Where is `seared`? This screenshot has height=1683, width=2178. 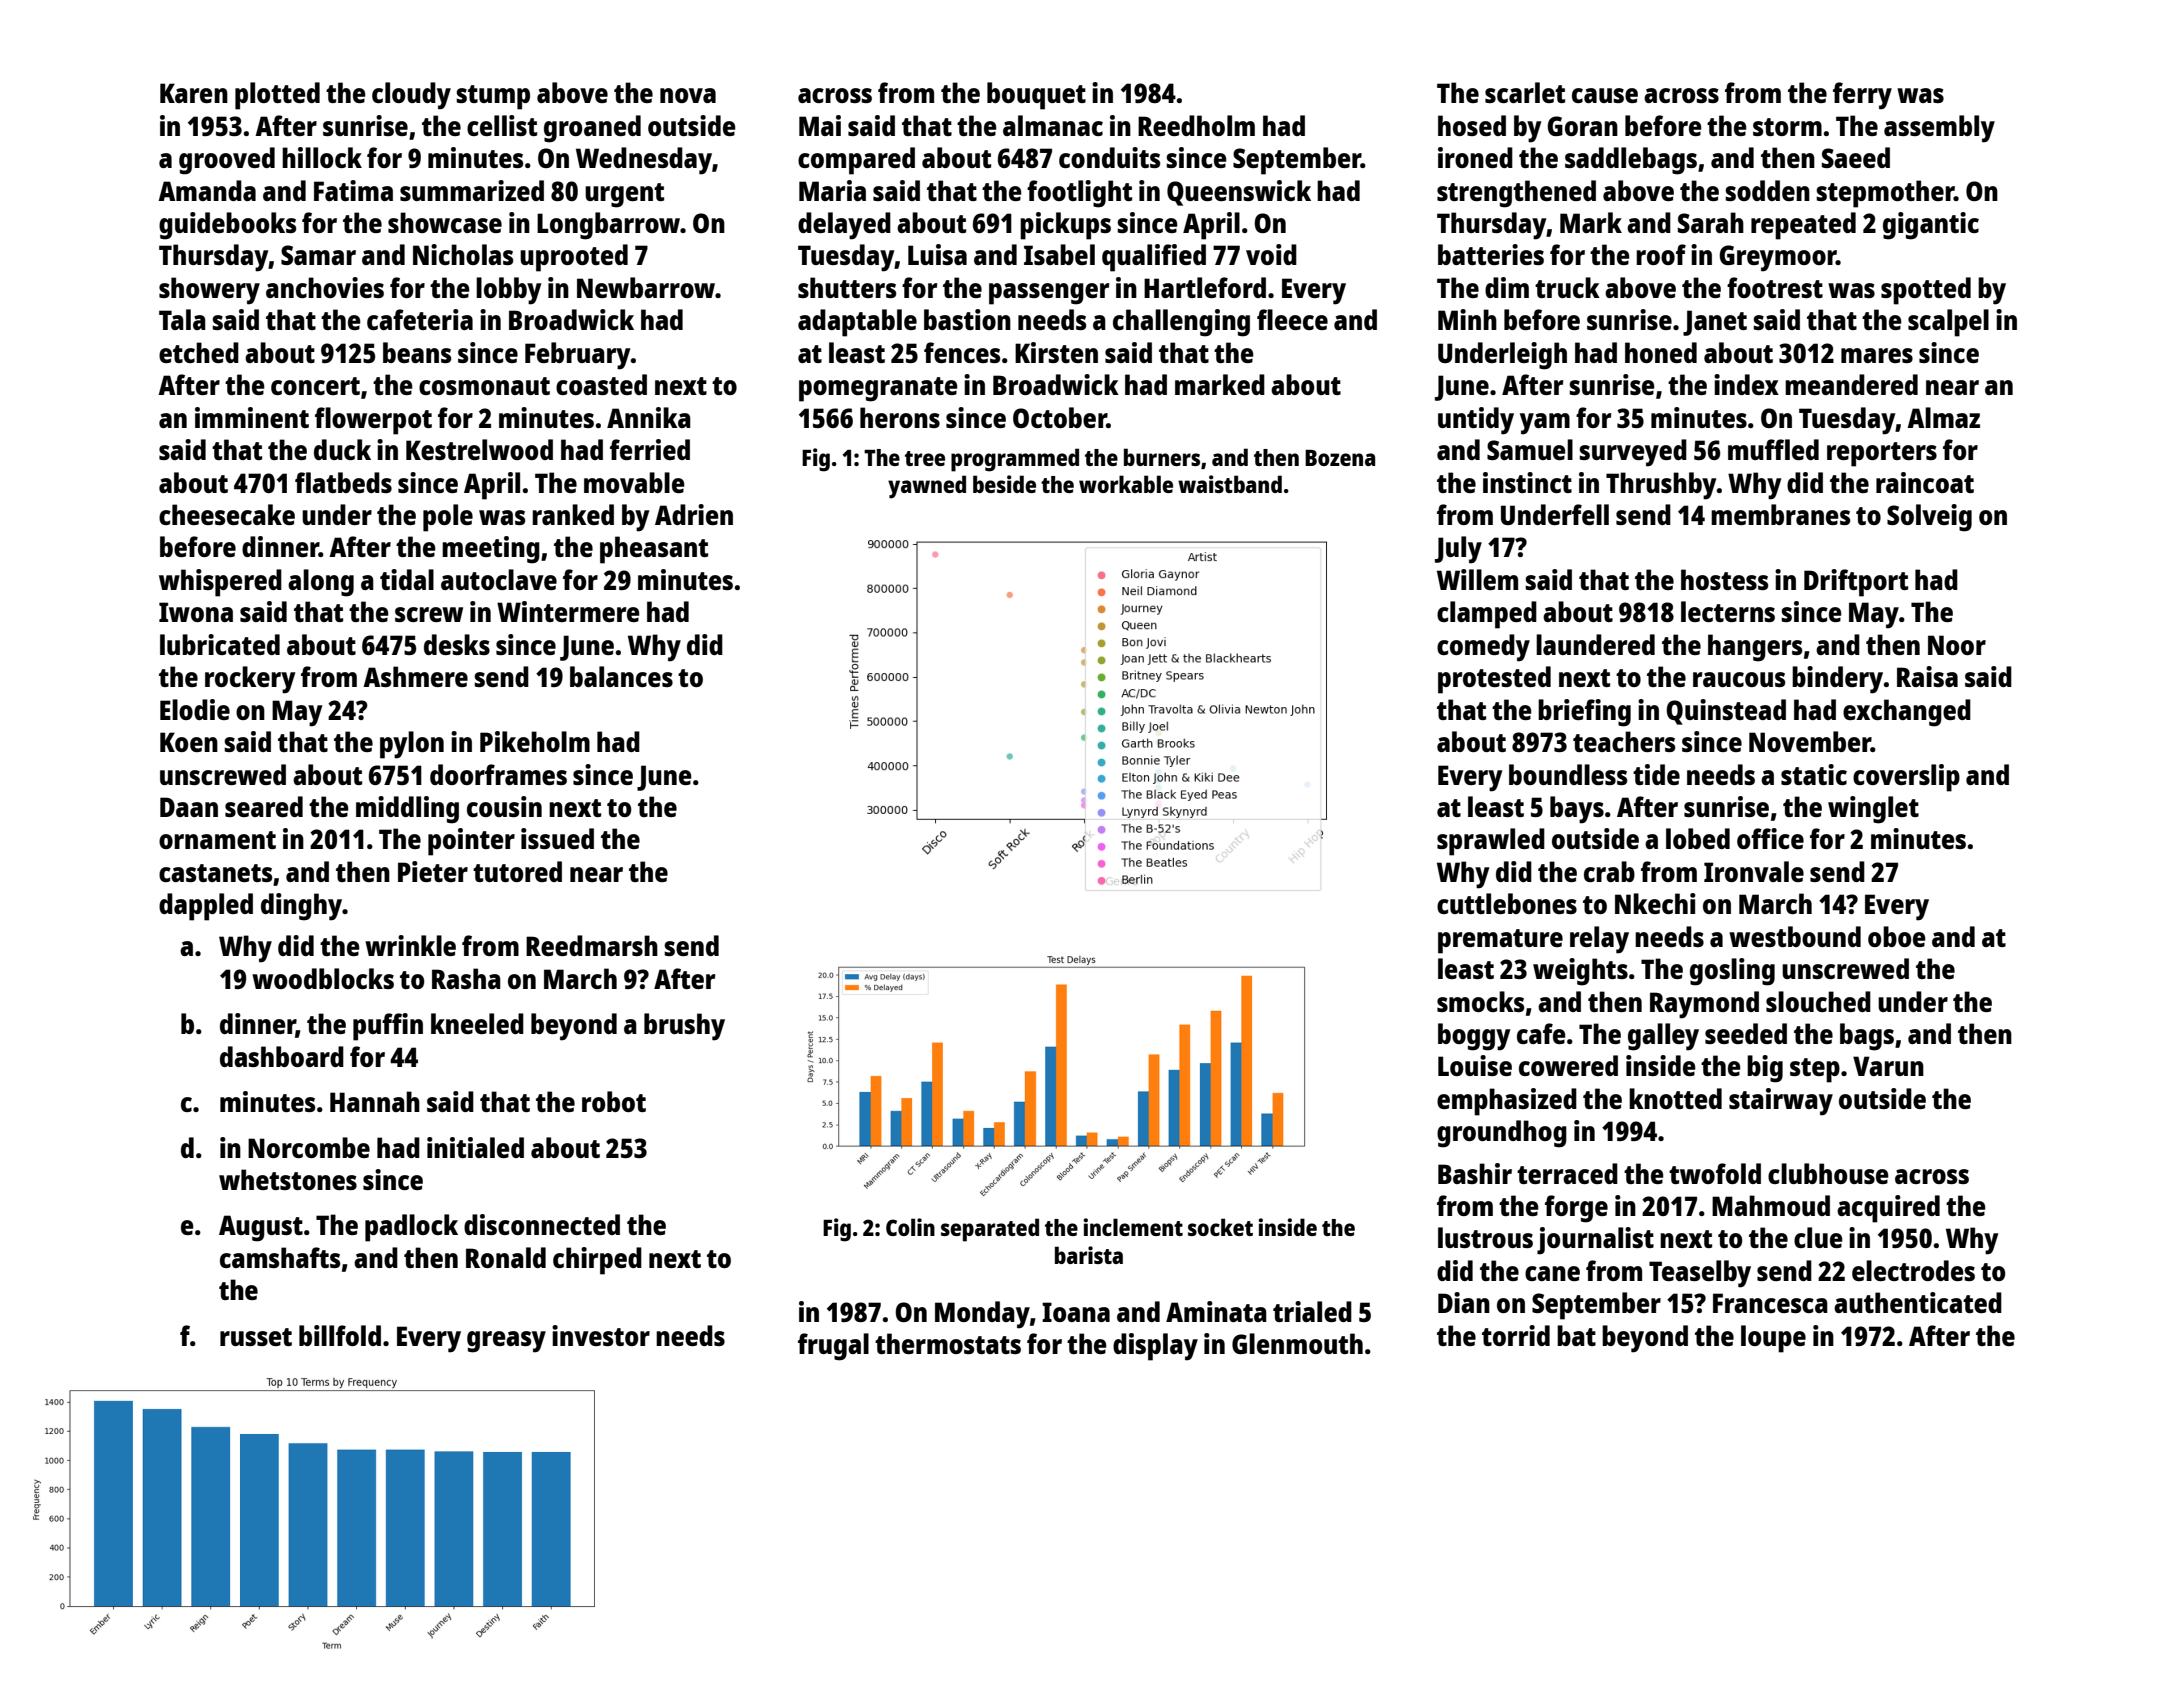
seared is located at coordinates (264, 806).
